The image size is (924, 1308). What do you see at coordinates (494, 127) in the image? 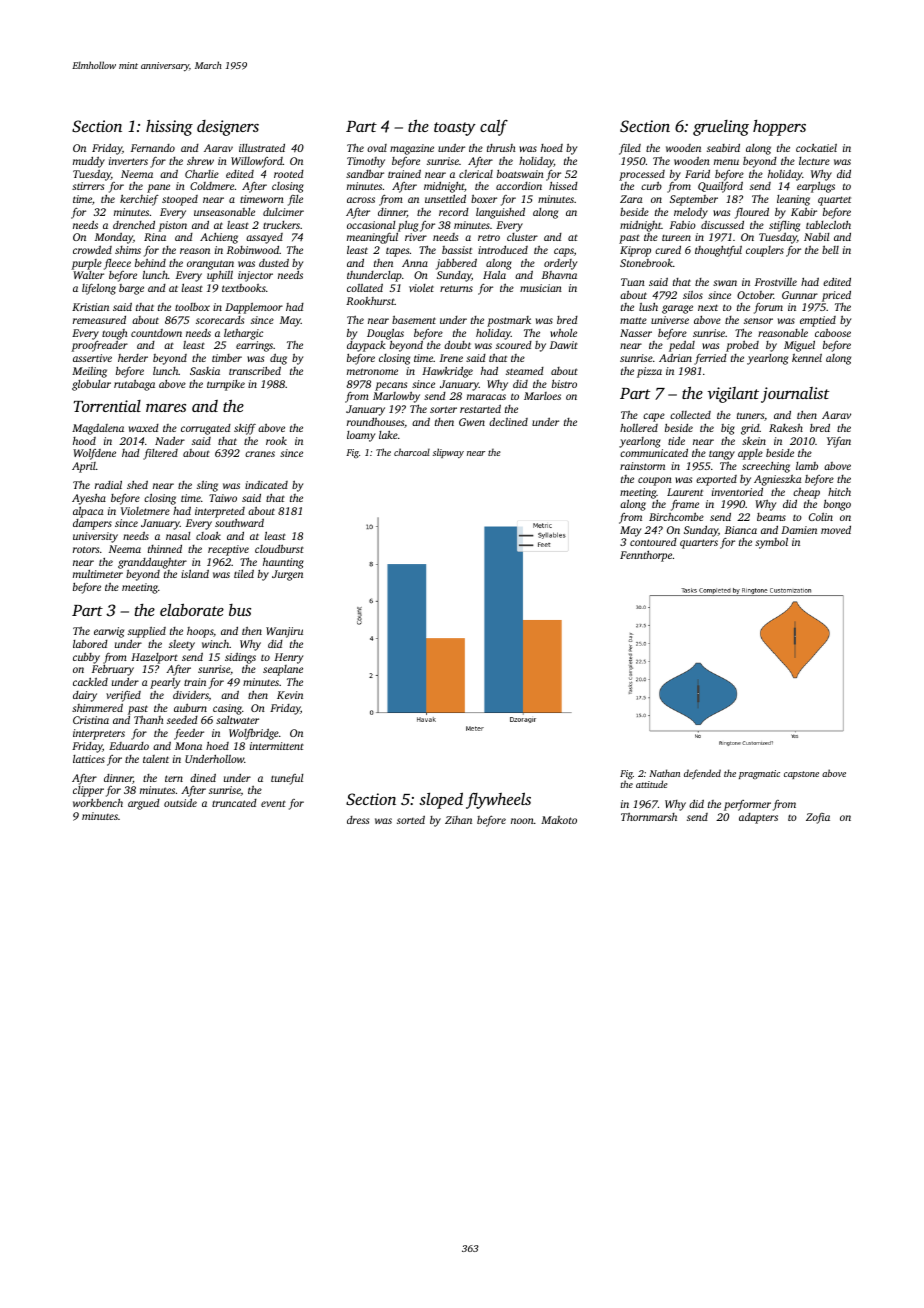
I see `calf` at bounding box center [494, 127].
